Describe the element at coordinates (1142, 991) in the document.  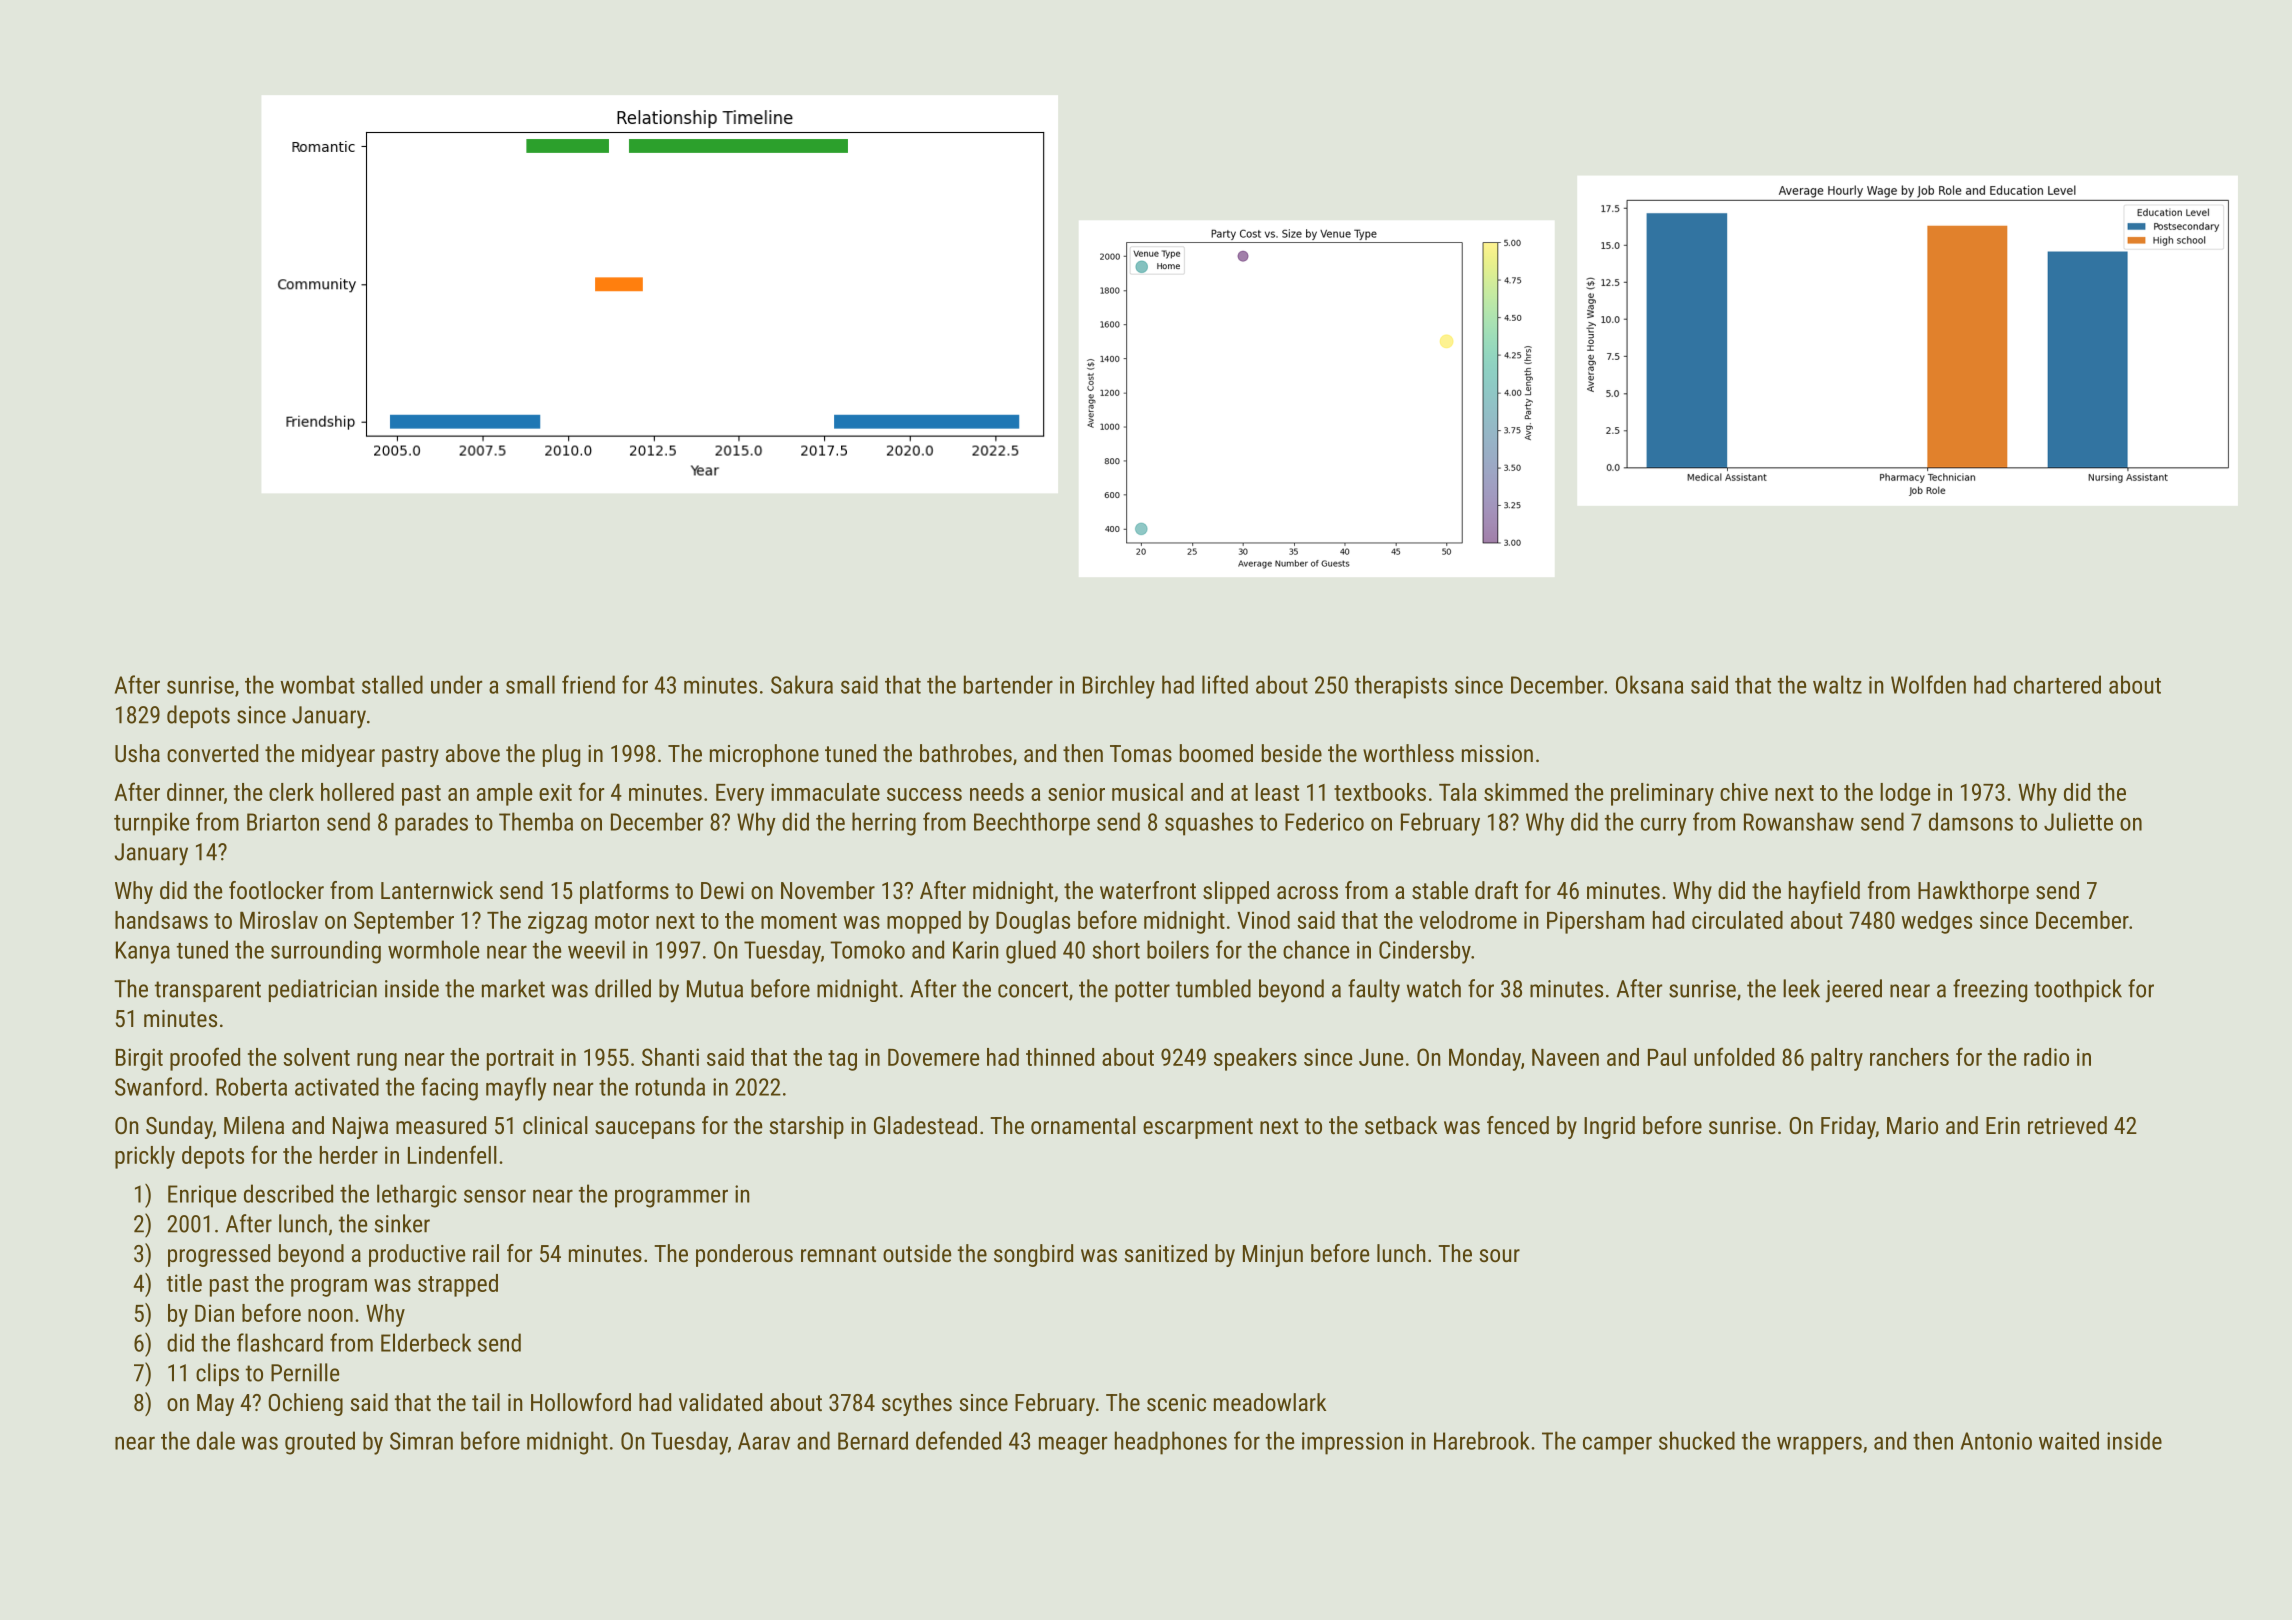
I see `potter` at that location.
